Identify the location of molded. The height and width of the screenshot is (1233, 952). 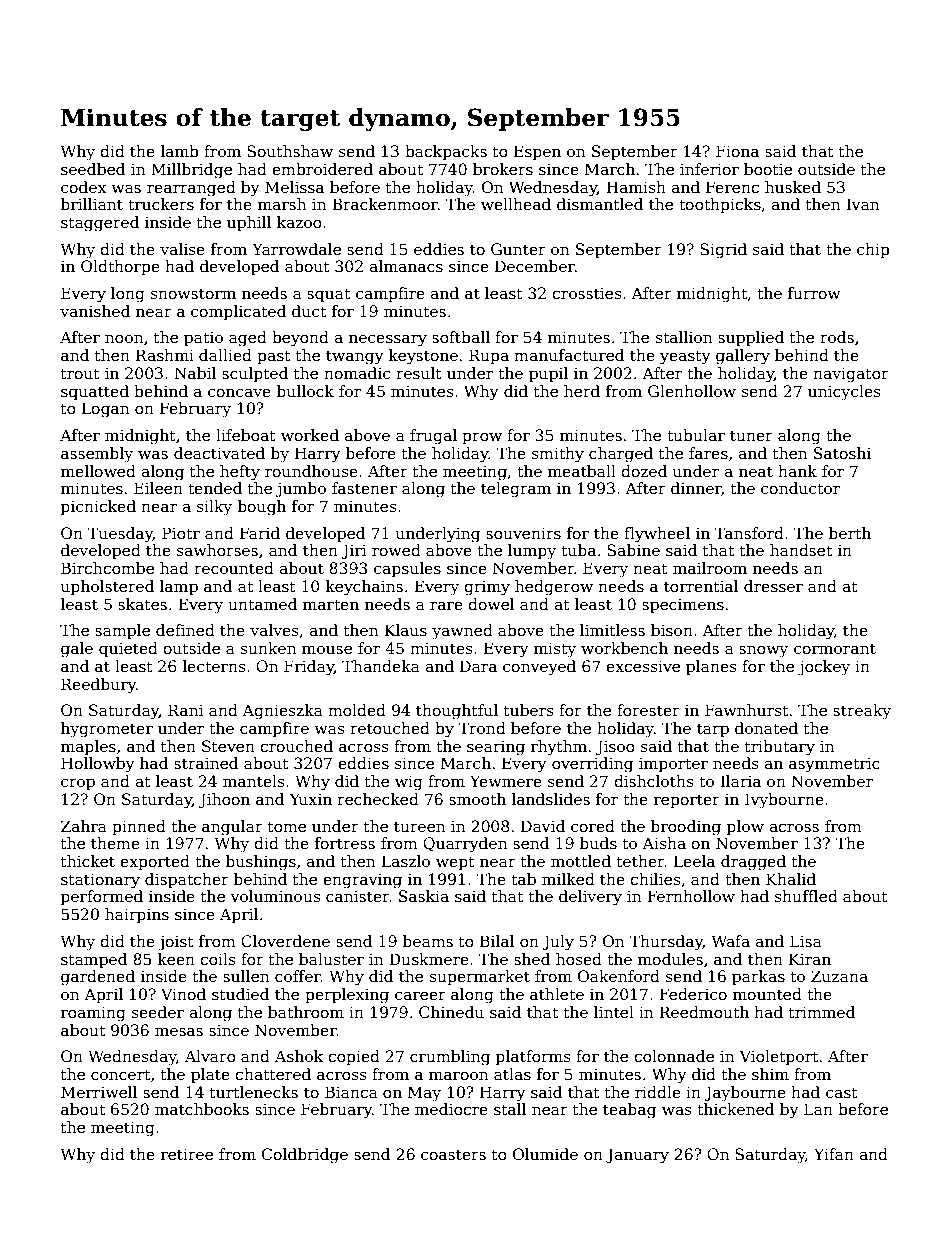
(357, 710).
